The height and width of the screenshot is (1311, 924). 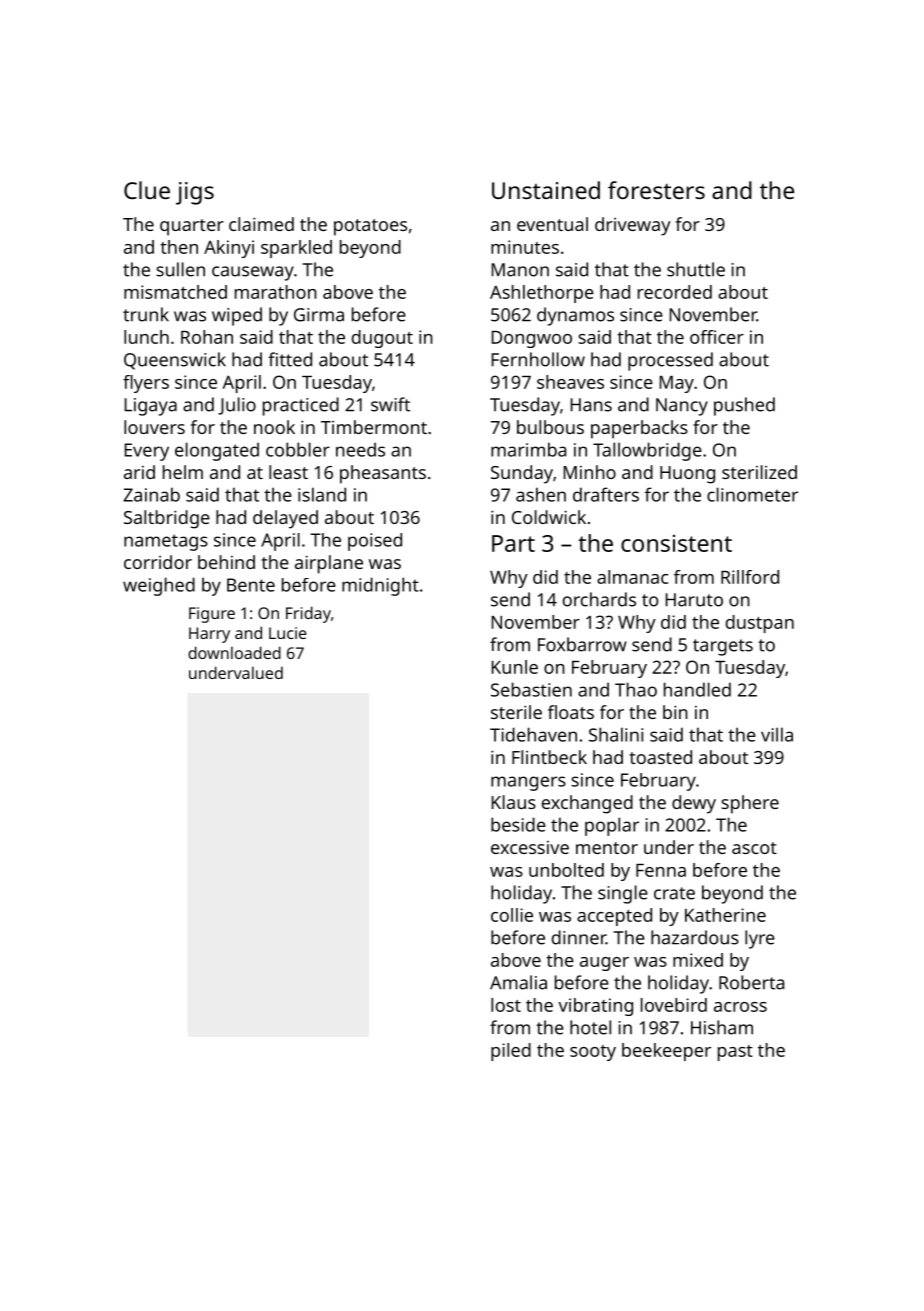 I want to click on lost, so click(x=506, y=1005).
